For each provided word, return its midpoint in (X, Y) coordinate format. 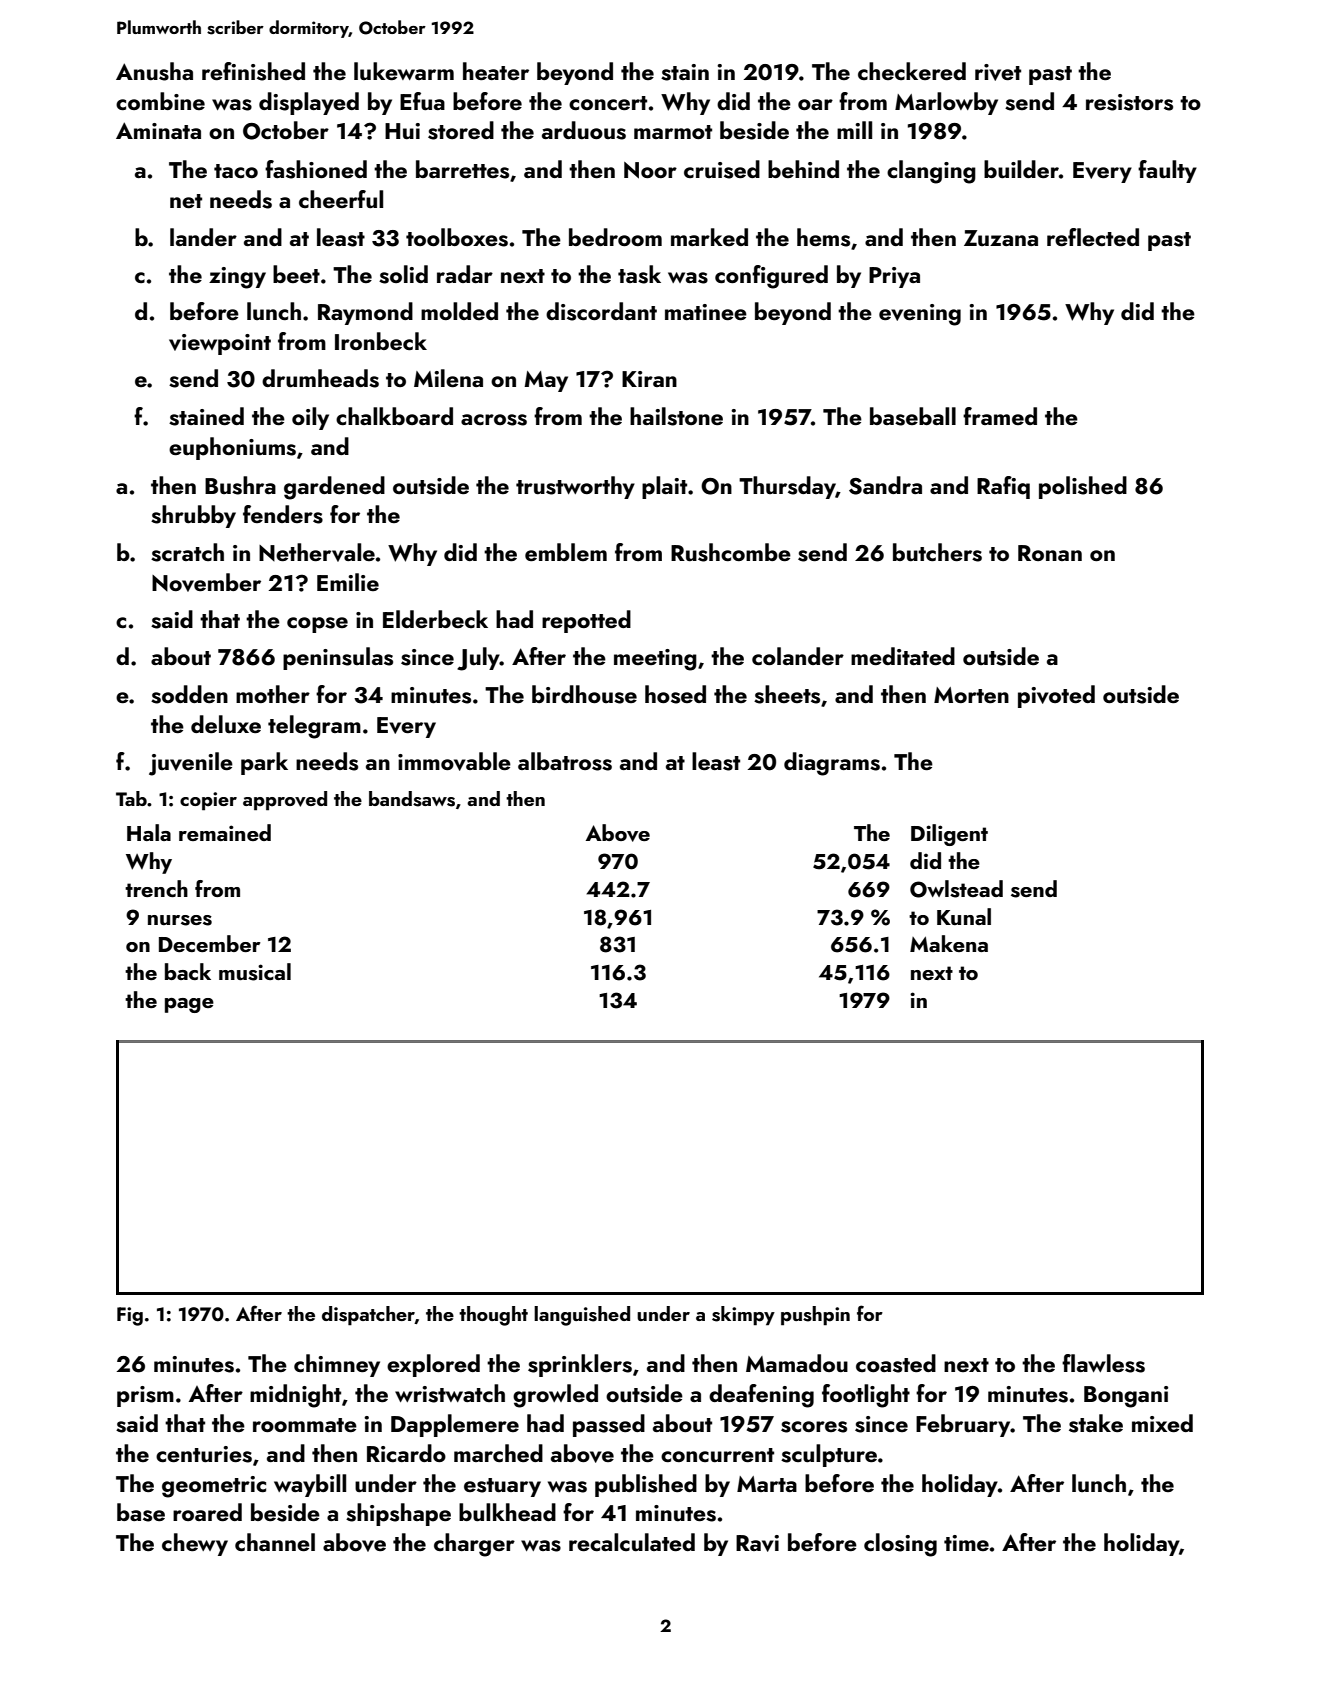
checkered (912, 71)
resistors (1129, 102)
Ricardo (406, 1453)
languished (582, 1316)
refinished (253, 71)
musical (255, 972)
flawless (1103, 1363)
